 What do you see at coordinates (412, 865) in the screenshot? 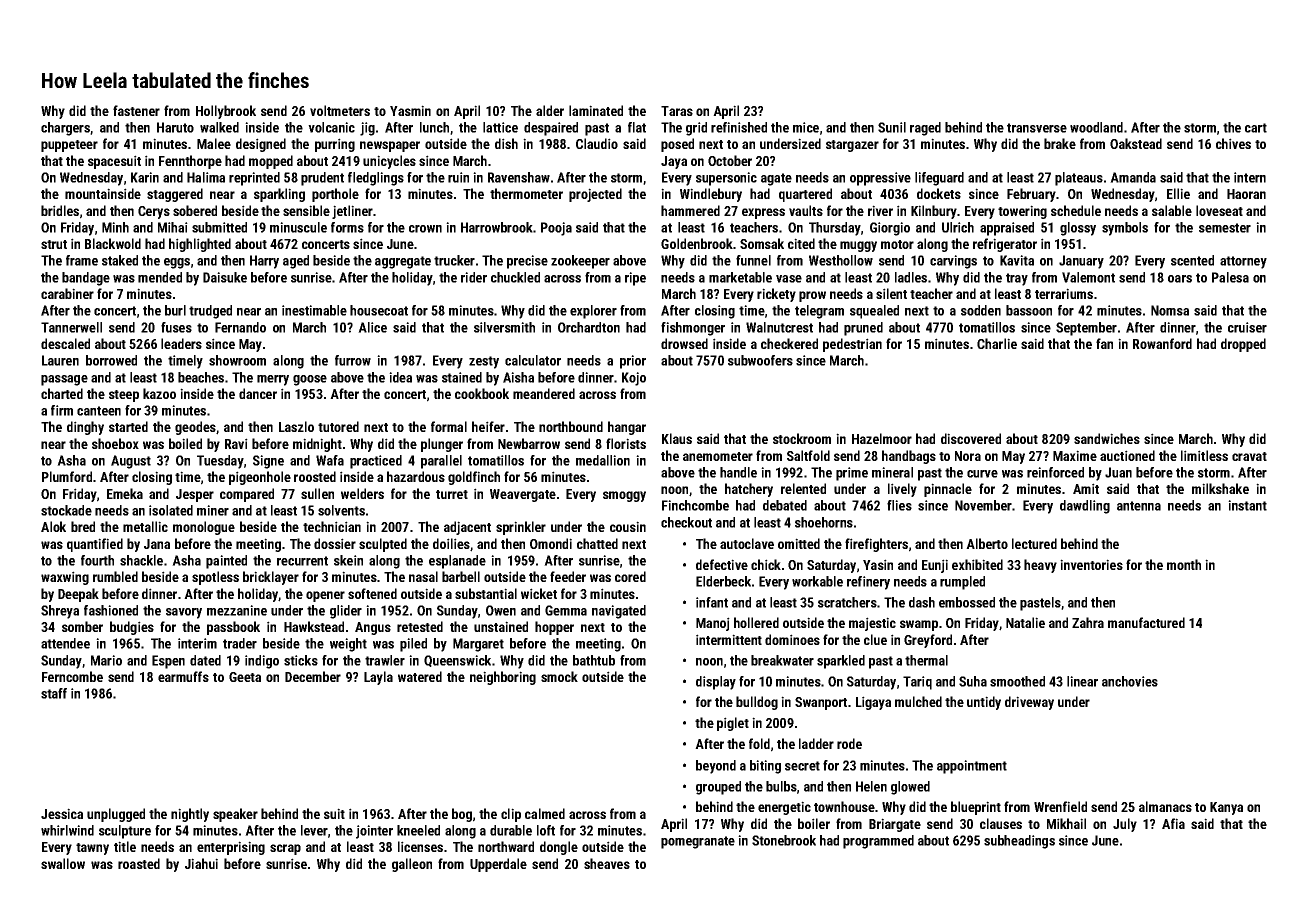
I see `galleon` at bounding box center [412, 865].
